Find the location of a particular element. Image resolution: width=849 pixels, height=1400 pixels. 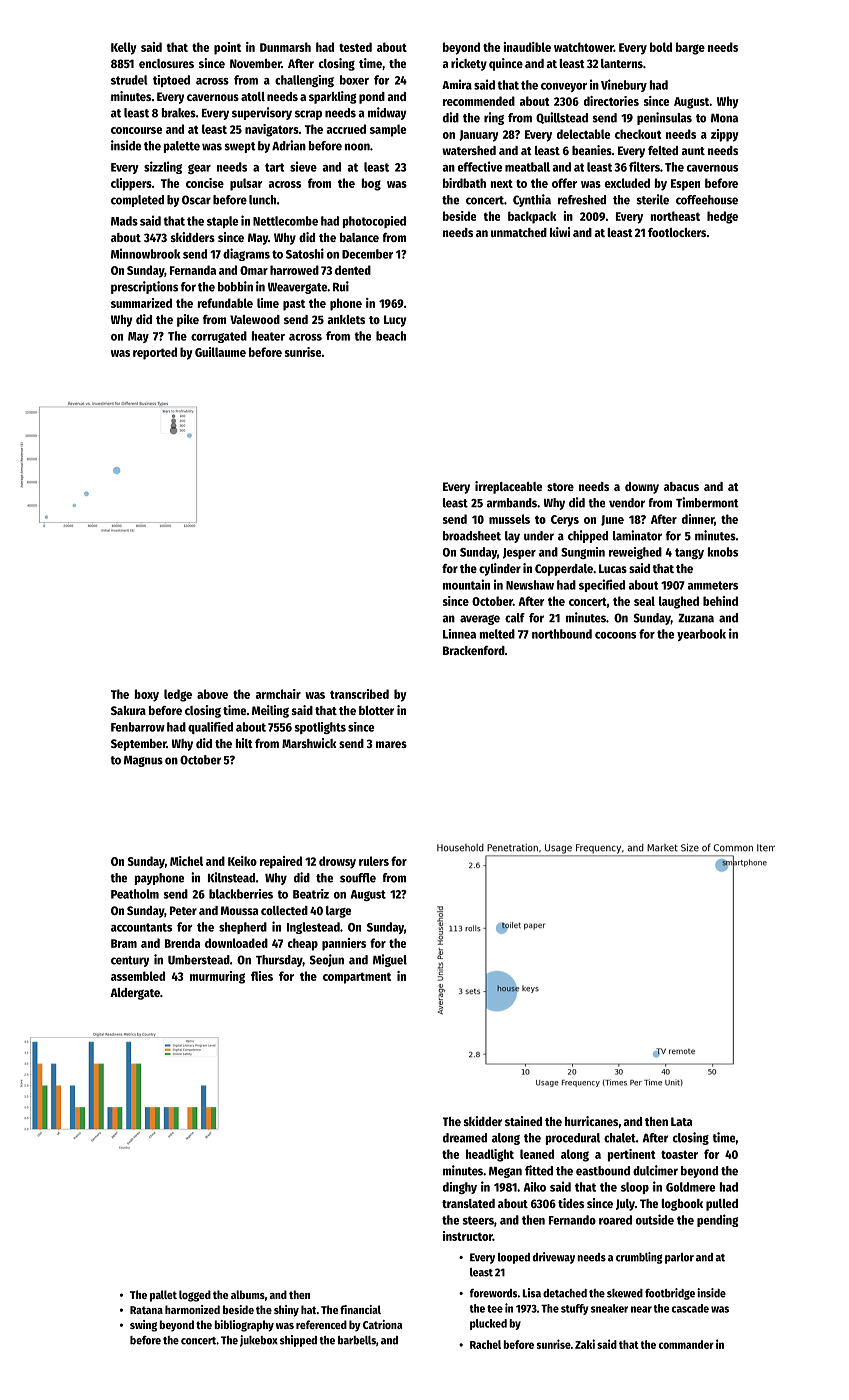

lanterns is located at coordinates (622, 63).
